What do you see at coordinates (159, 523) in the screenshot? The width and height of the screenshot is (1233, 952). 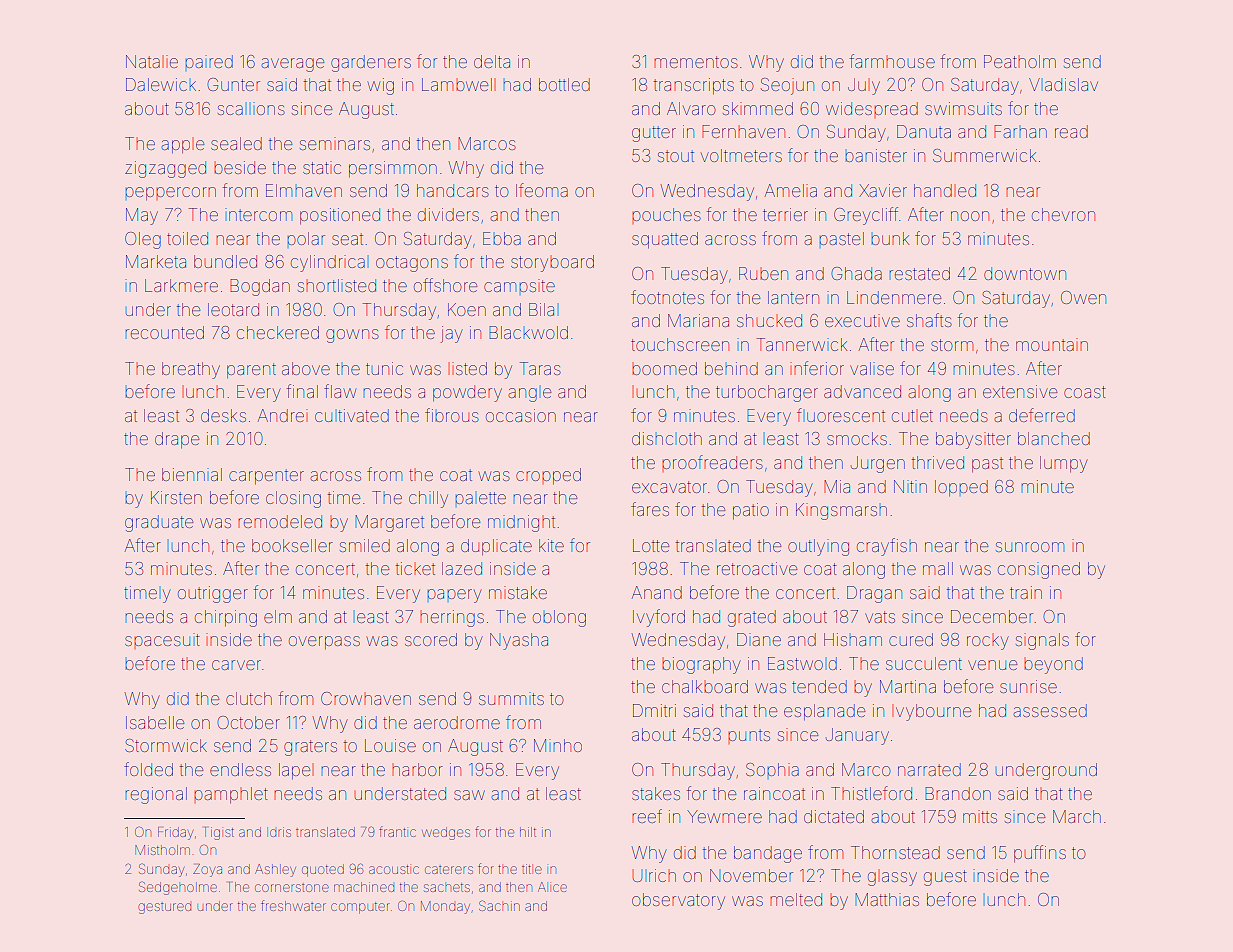 I see `graduate` at bounding box center [159, 523].
